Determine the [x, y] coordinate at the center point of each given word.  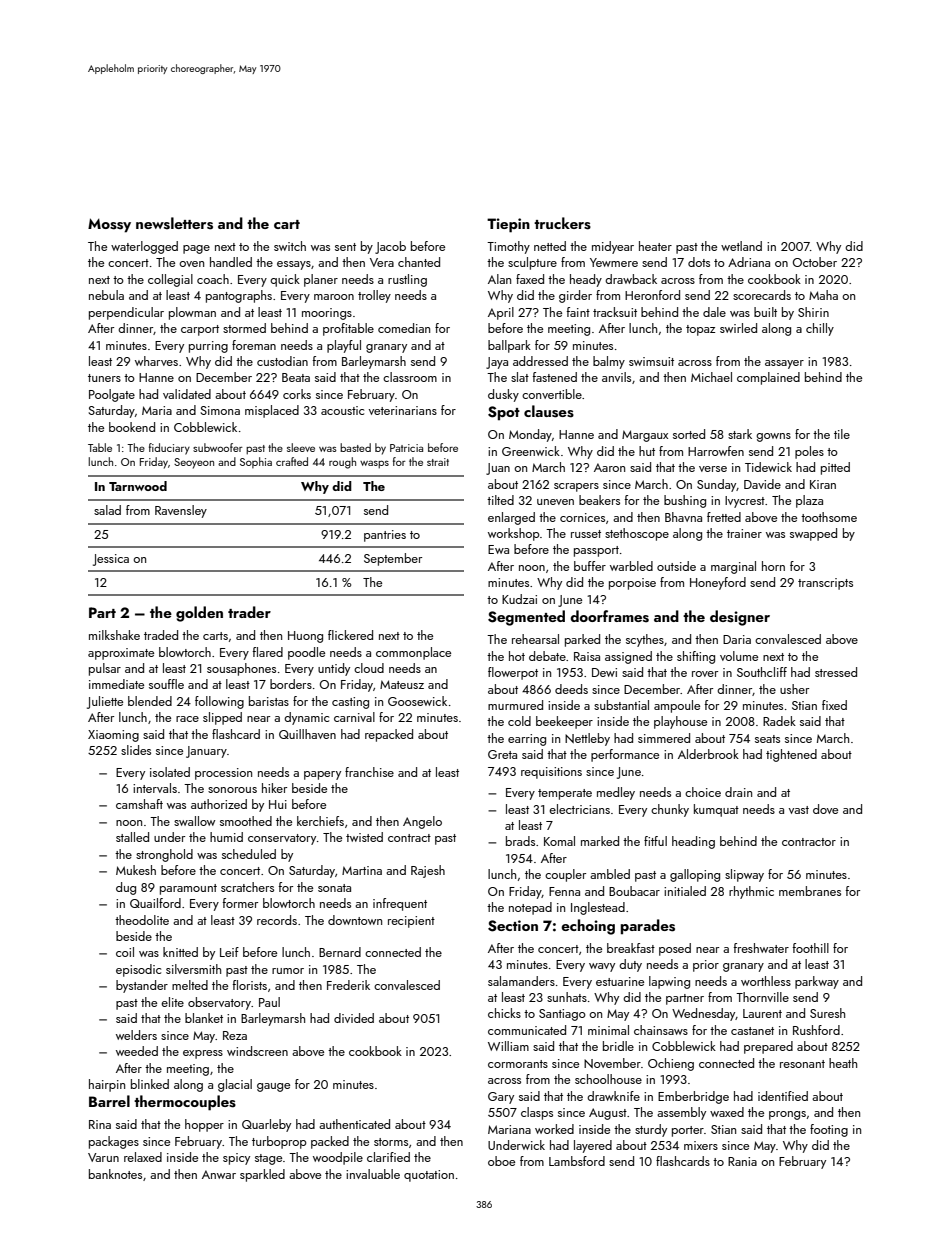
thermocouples [185, 1103]
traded [161, 635]
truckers [562, 223]
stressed [836, 672]
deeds [571, 689]
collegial [170, 280]
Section [513, 926]
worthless [766, 981]
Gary [501, 1098]
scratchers [247, 887]
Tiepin [508, 225]
